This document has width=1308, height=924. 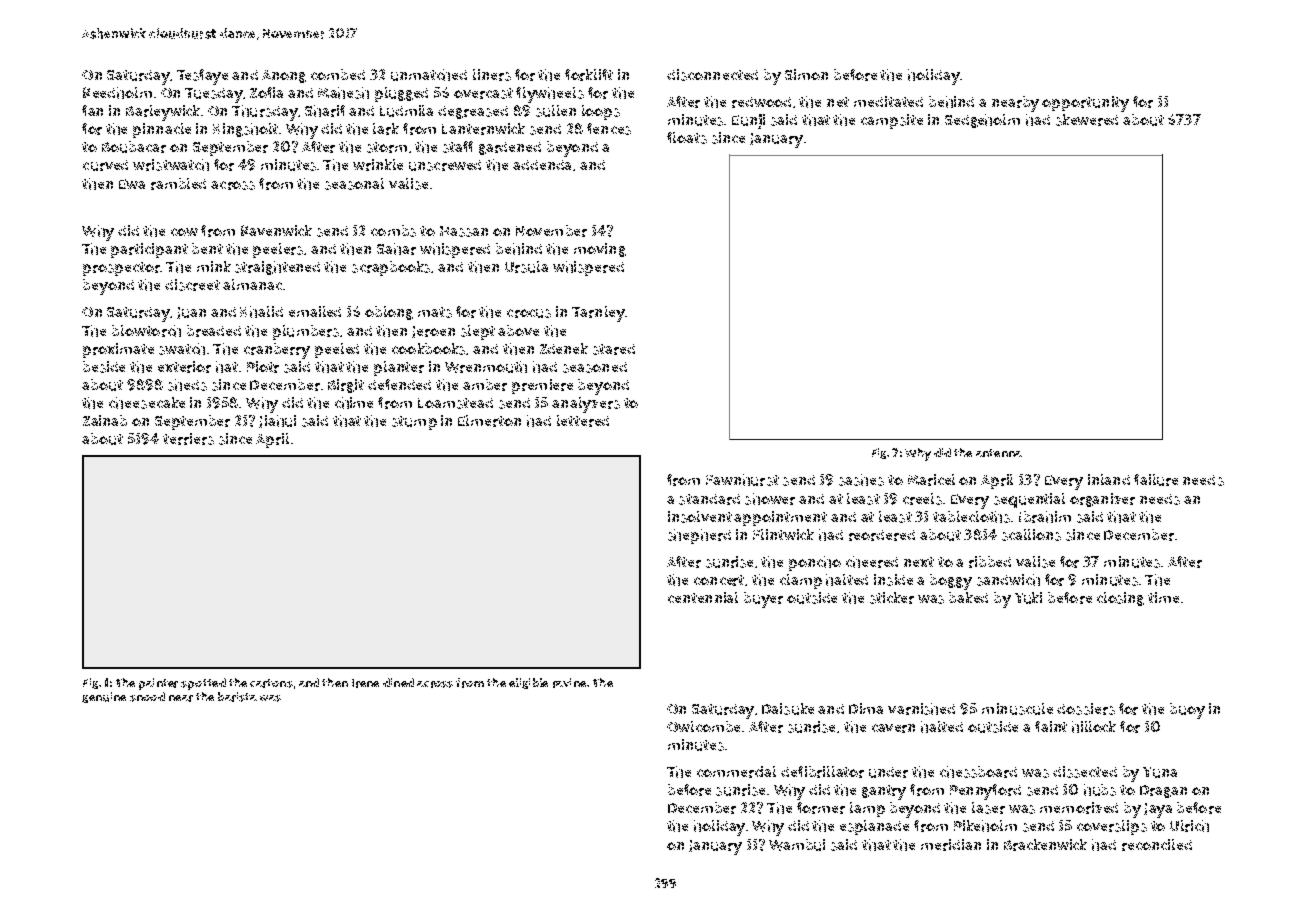 What do you see at coordinates (788, 709) in the document?
I see `Daisuke` at bounding box center [788, 709].
